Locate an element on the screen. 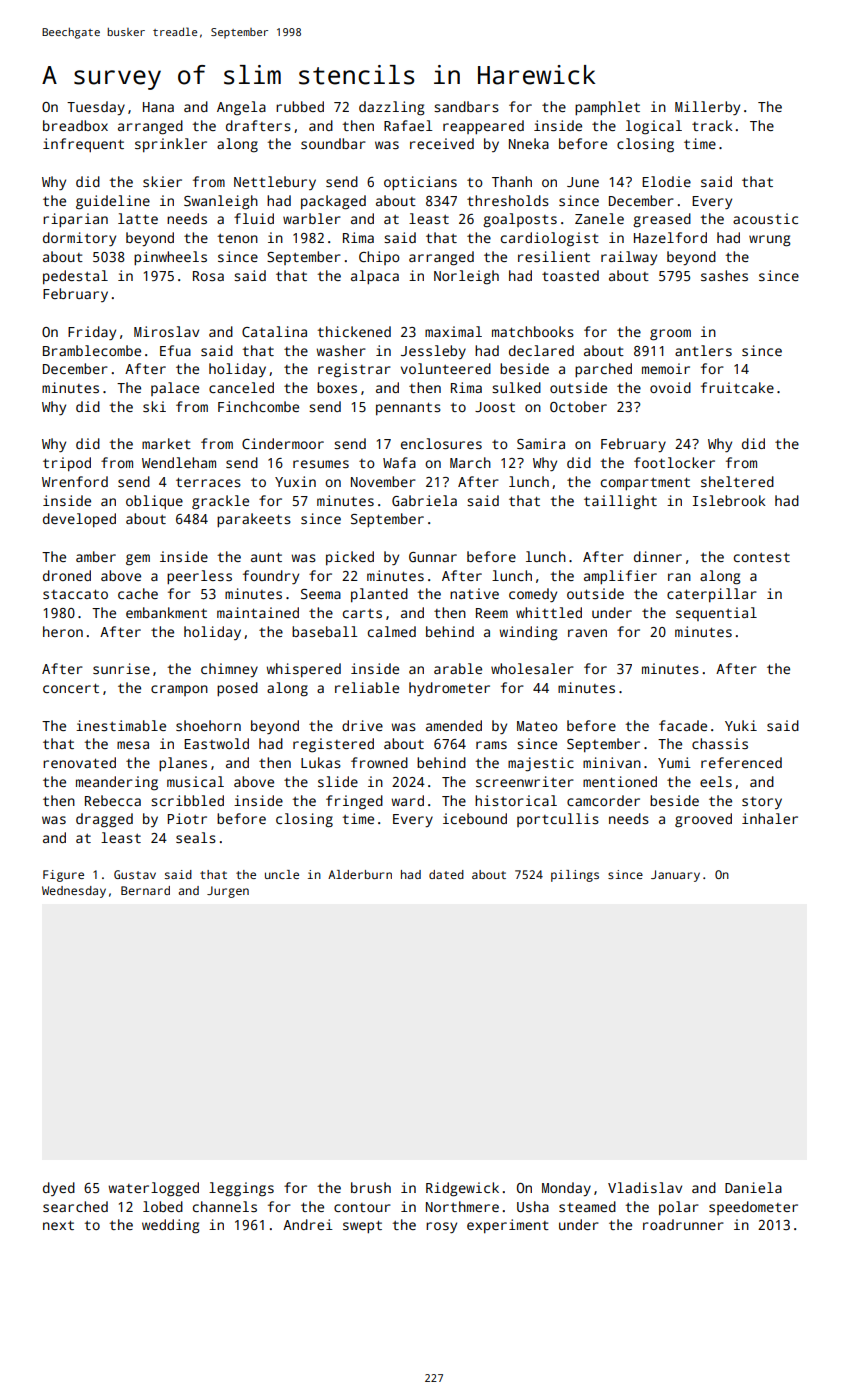 This screenshot has width=849, height=1400. comedy is located at coordinates (533, 595).
